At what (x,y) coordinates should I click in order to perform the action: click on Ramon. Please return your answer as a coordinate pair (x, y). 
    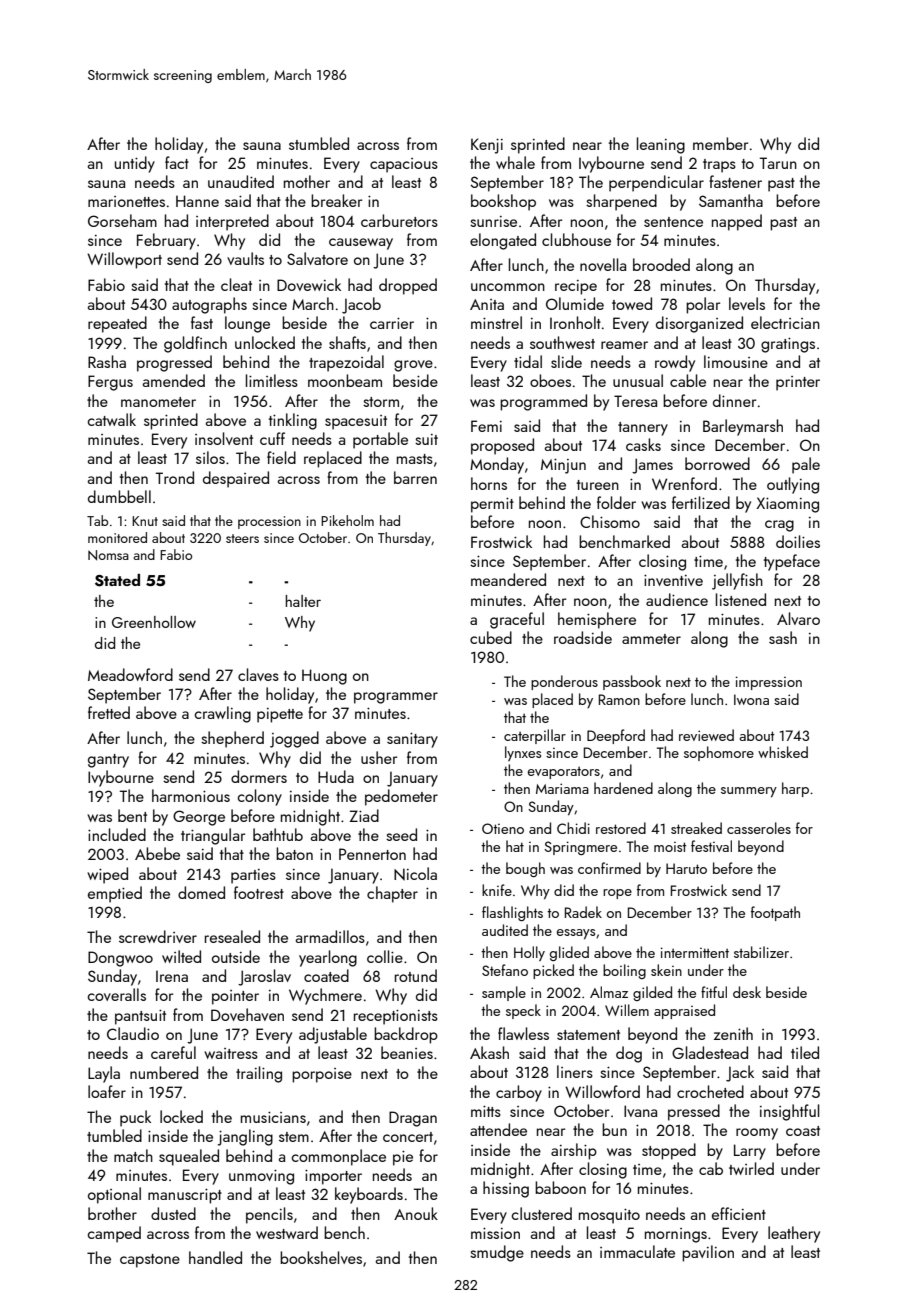
    Looking at the image, I should click on (619, 699).
